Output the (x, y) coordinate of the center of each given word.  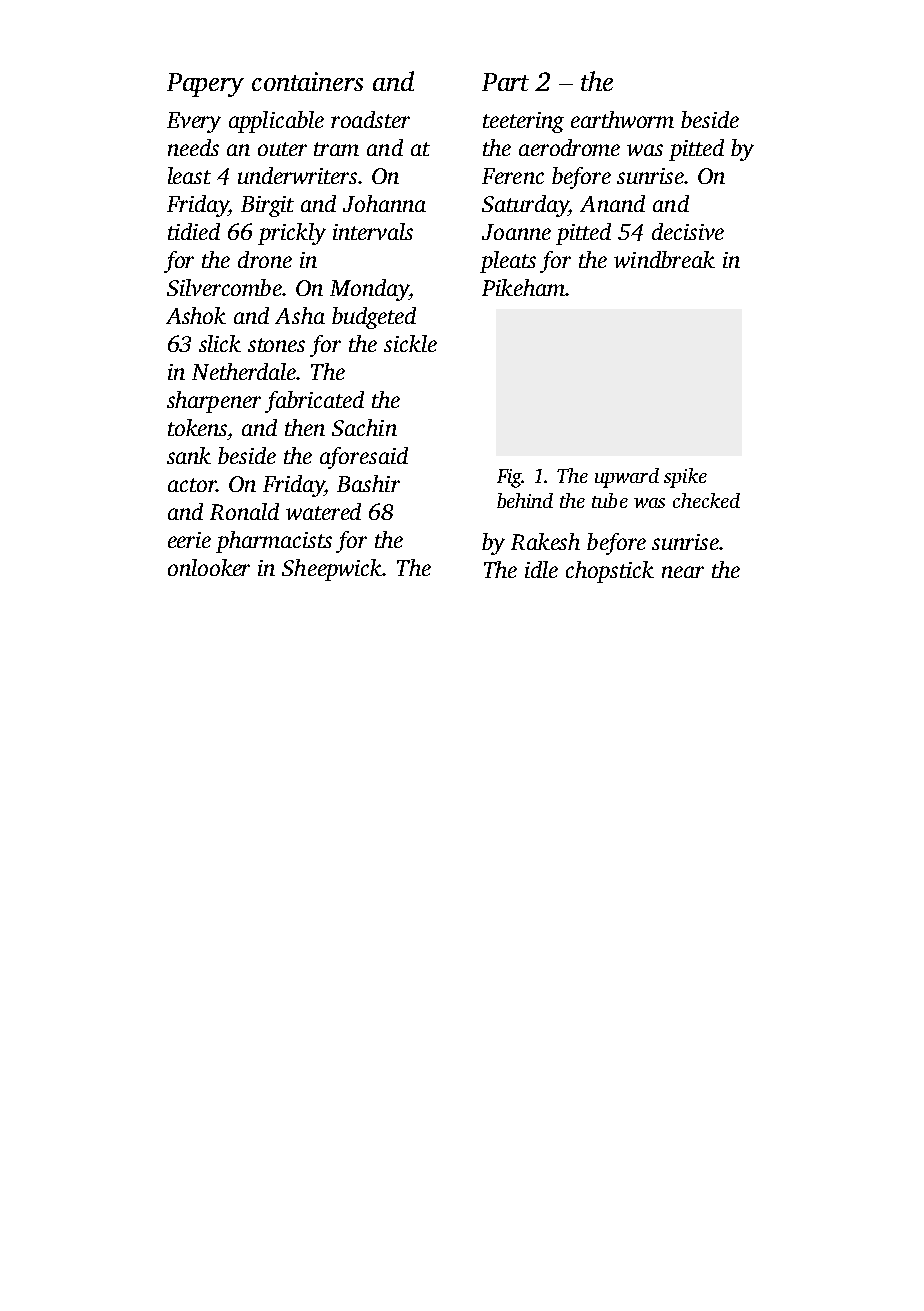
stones (276, 345)
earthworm (622, 119)
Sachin (364, 427)
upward (627, 478)
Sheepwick (332, 570)
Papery (205, 85)
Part (505, 82)
